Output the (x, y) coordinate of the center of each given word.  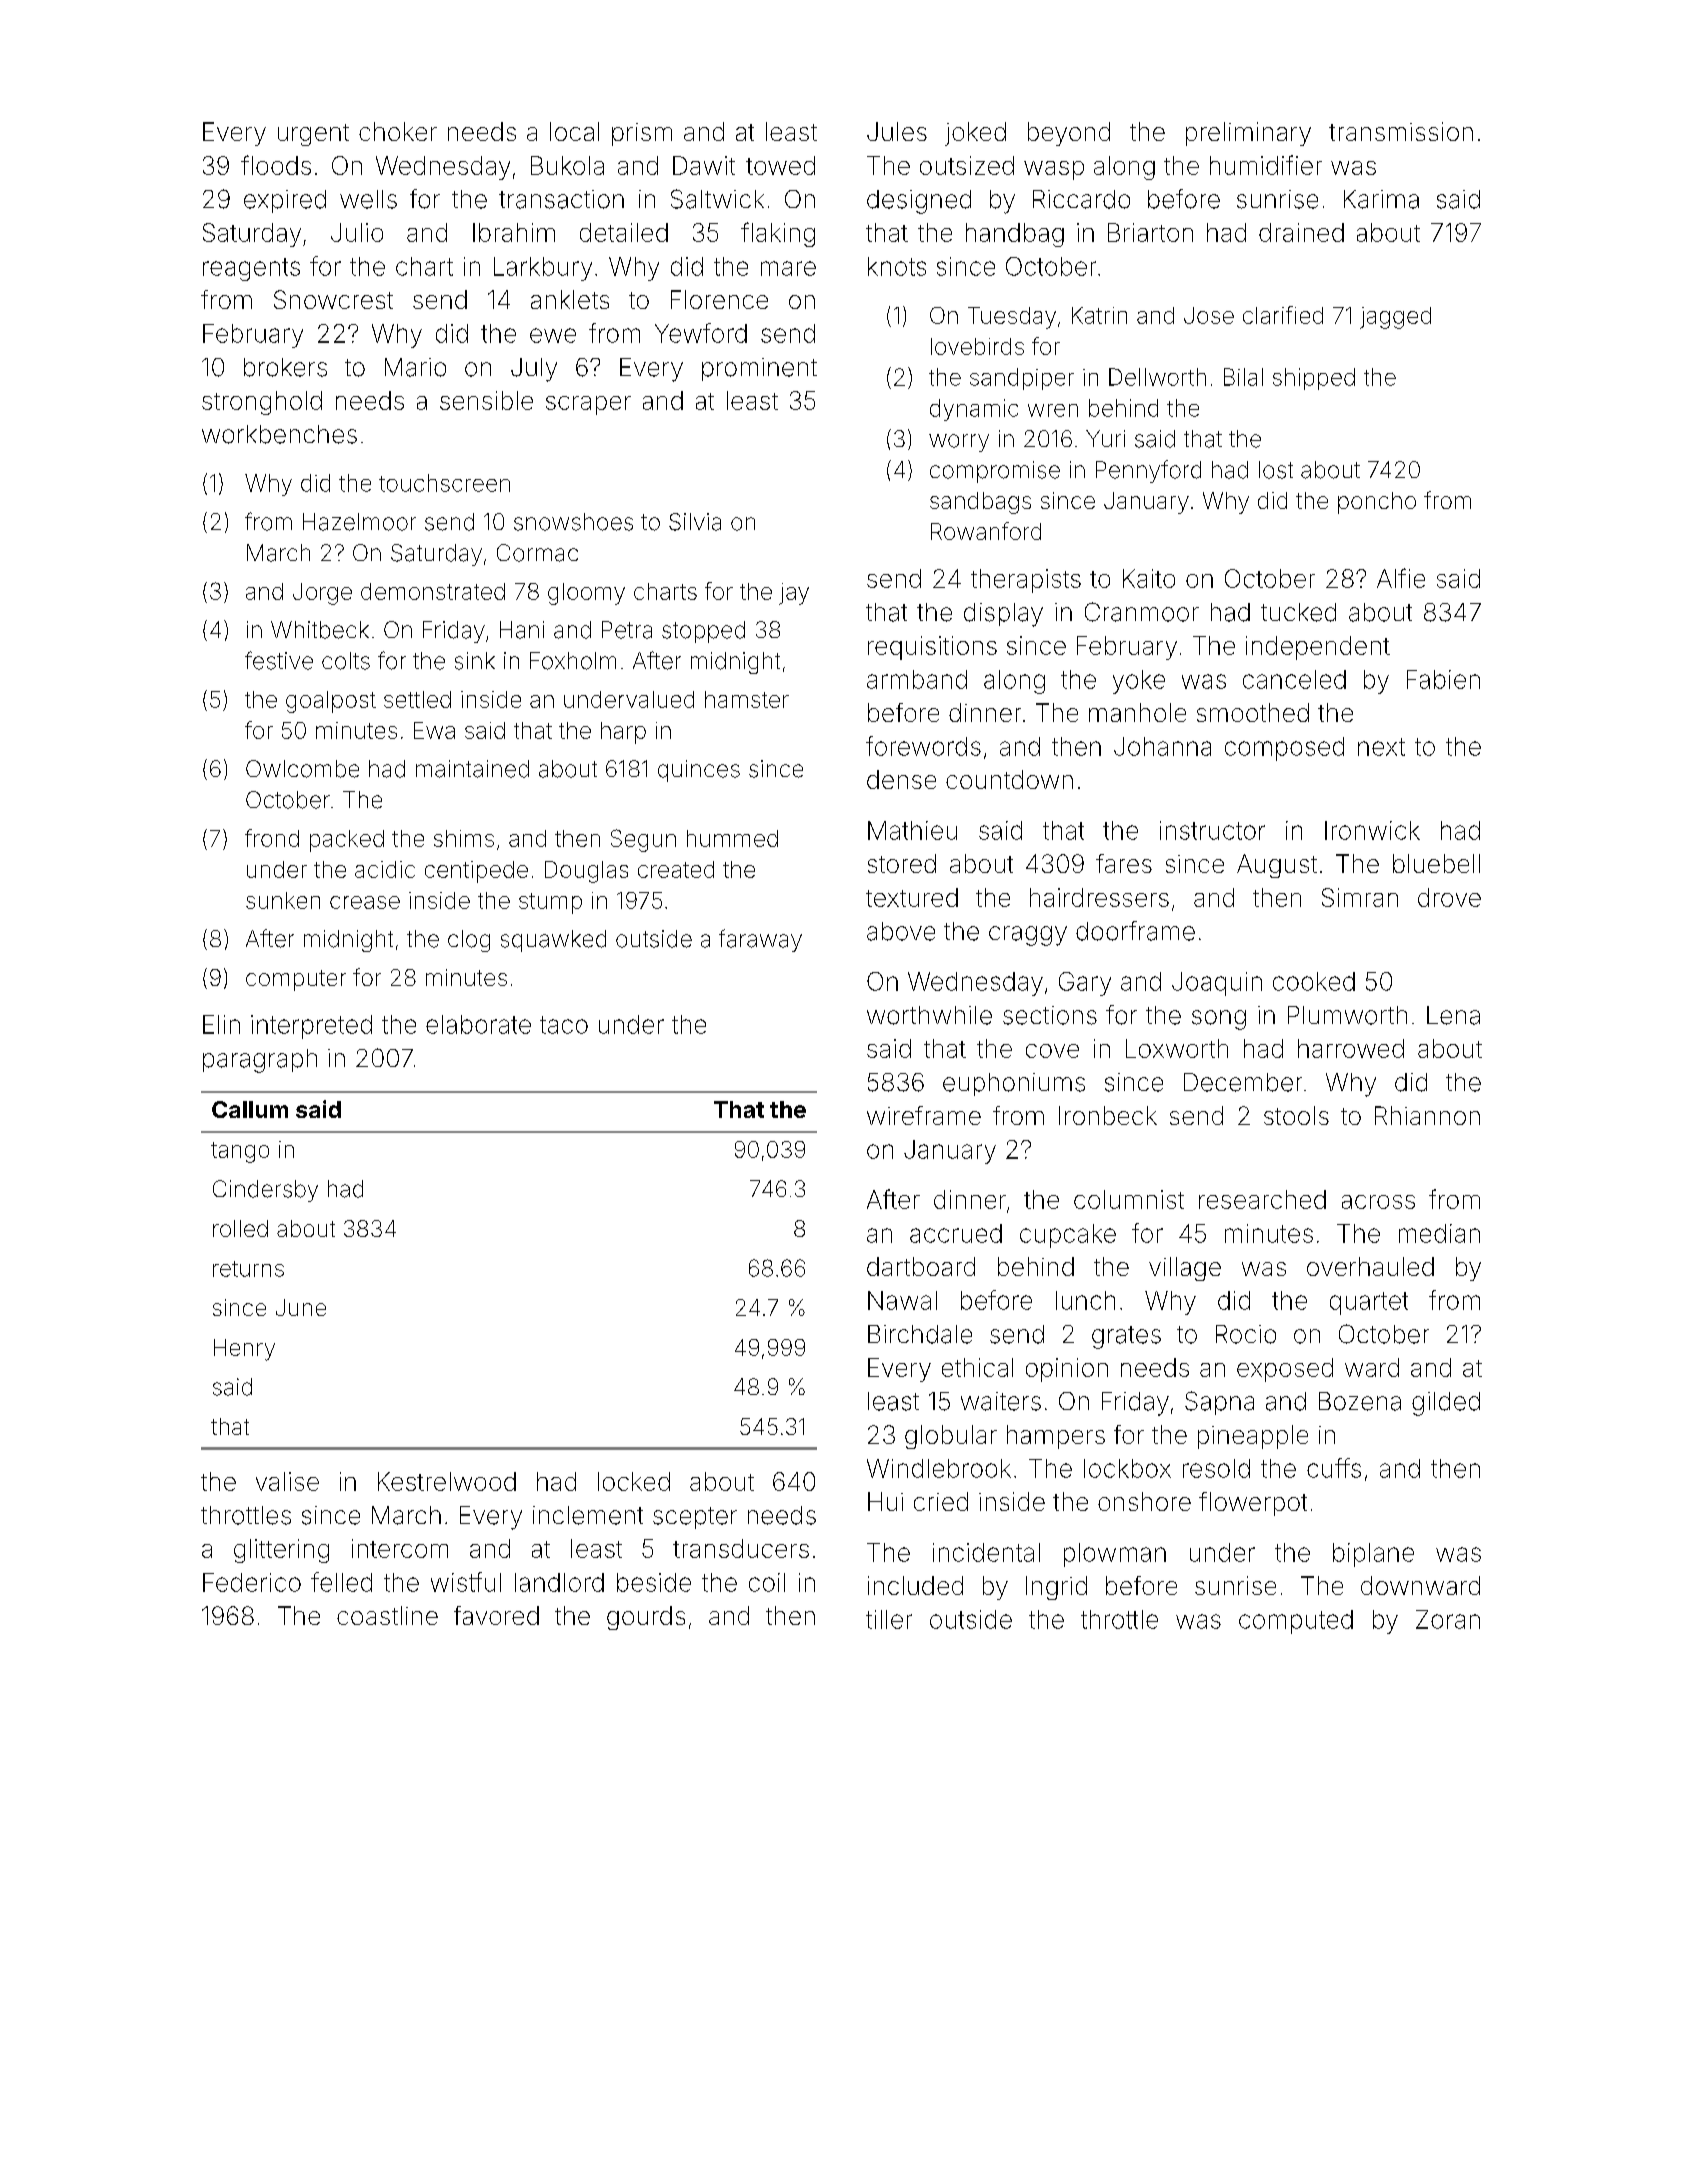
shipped (1314, 379)
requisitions (932, 648)
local (574, 131)
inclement (588, 1515)
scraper (588, 405)
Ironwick (1372, 830)
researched (1262, 1199)
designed (919, 202)
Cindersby (265, 1191)
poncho (1377, 503)
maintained (472, 769)
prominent (759, 369)
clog (469, 941)
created (676, 869)
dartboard (921, 1266)
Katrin (1099, 315)
